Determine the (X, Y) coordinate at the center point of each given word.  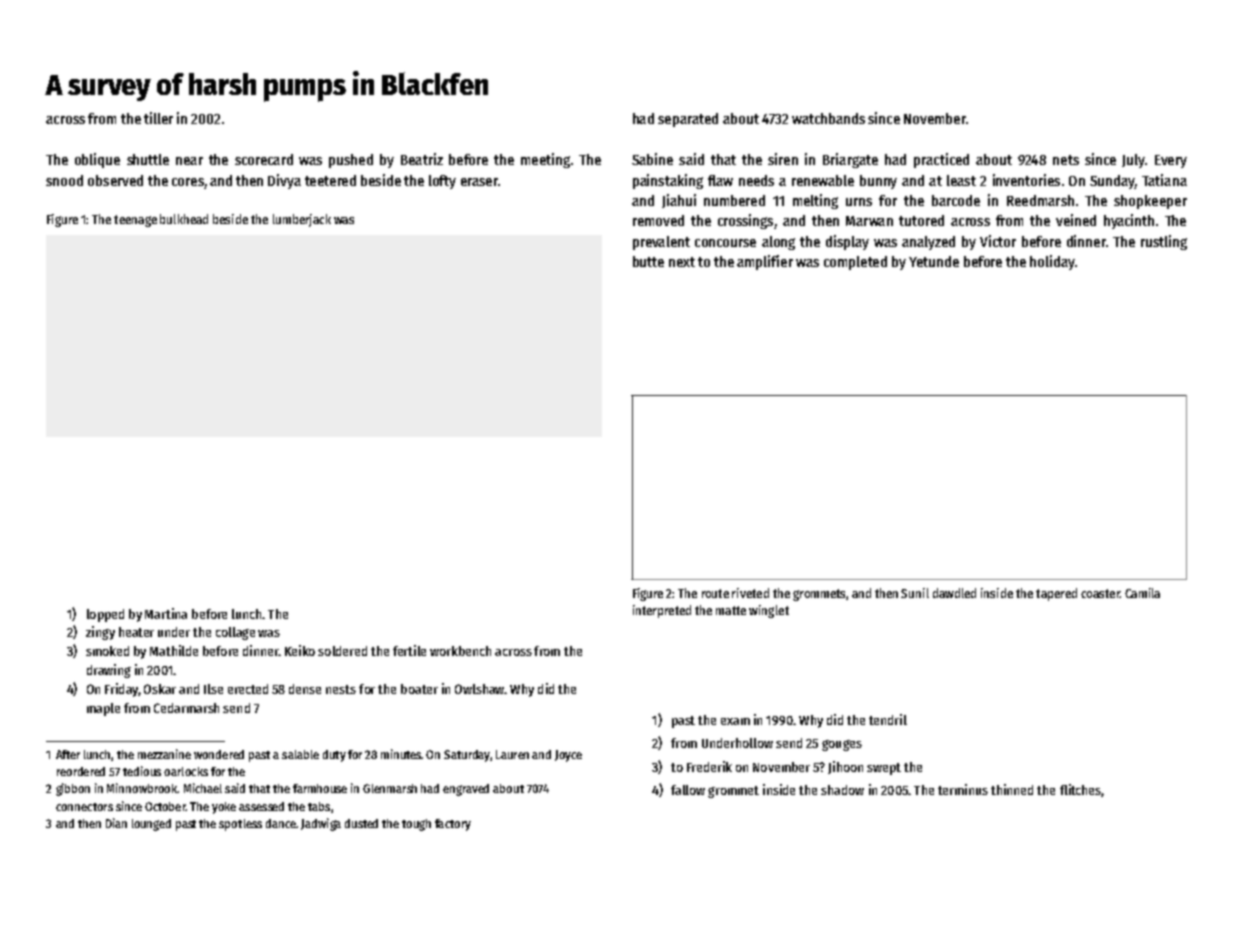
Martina (166, 613)
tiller (158, 118)
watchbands (828, 118)
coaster (1100, 593)
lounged (151, 825)
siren (783, 159)
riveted (750, 593)
